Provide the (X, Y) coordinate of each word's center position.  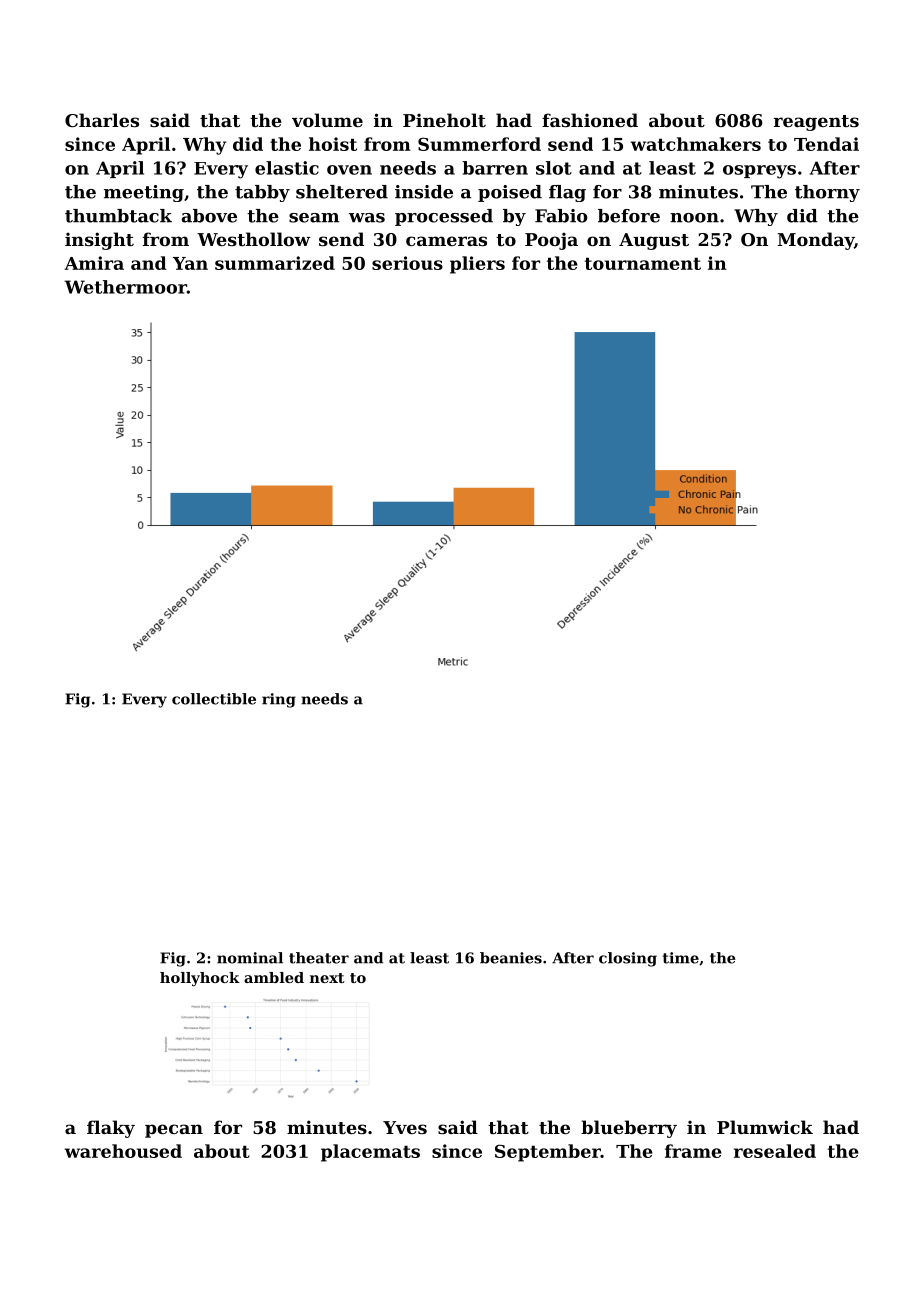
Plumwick (765, 1127)
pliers (477, 265)
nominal (250, 958)
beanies (511, 958)
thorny (827, 193)
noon (694, 218)
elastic (287, 168)
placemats (370, 1153)
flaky (111, 1129)
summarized (275, 263)
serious (407, 263)
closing (628, 959)
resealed (775, 1151)
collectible (214, 699)
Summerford (479, 144)
